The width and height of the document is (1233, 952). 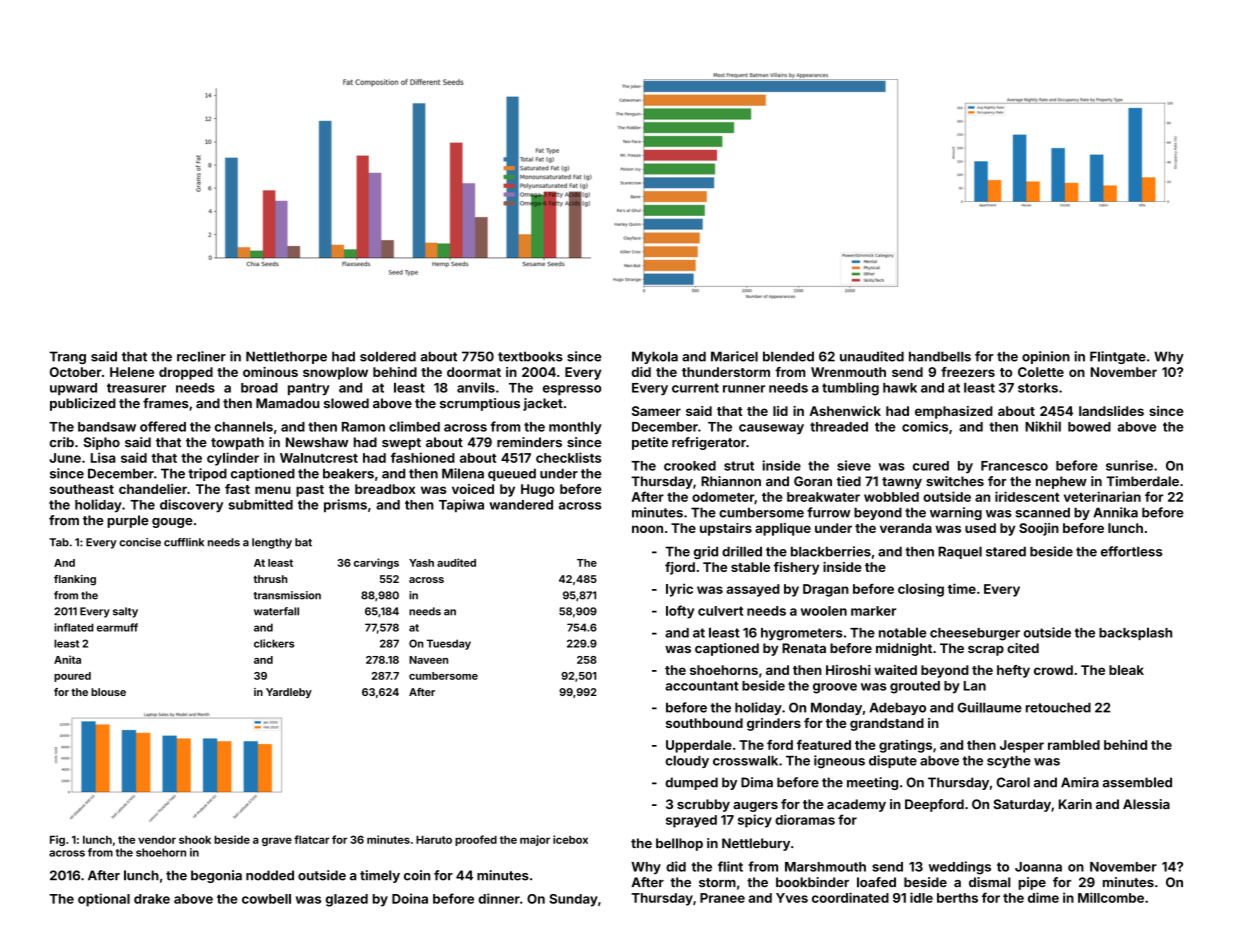 I want to click on Dima, so click(x=757, y=782).
